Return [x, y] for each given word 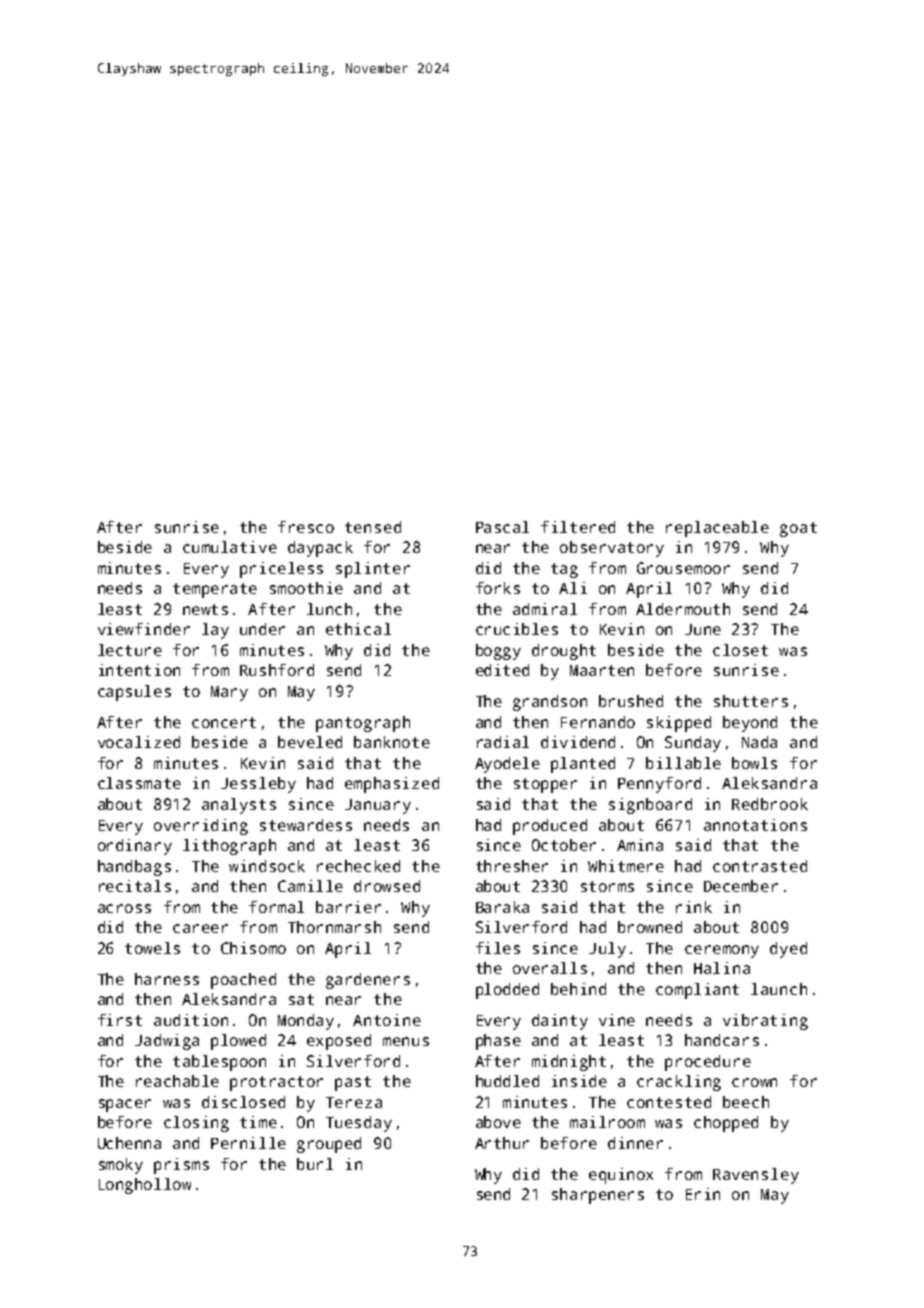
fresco [306, 527]
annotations [755, 825]
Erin [703, 1194]
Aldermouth [683, 609]
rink [694, 907]
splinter [373, 570]
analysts [239, 806]
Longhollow [145, 1186]
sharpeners [598, 1196]
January [378, 806]
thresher [512, 866]
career [200, 928]
